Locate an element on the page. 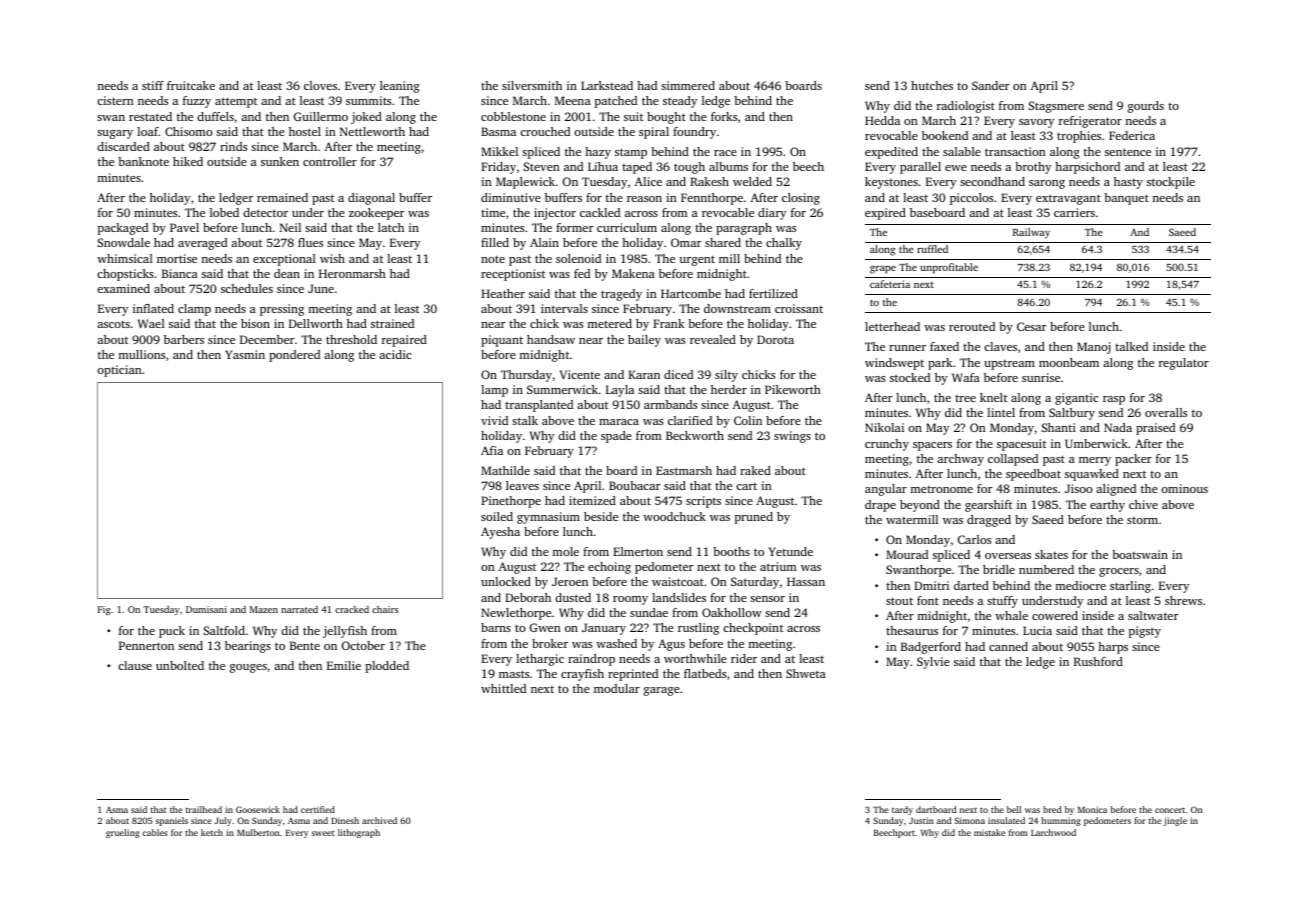 The image size is (1308, 924). cafeteria is located at coordinates (890, 284).
